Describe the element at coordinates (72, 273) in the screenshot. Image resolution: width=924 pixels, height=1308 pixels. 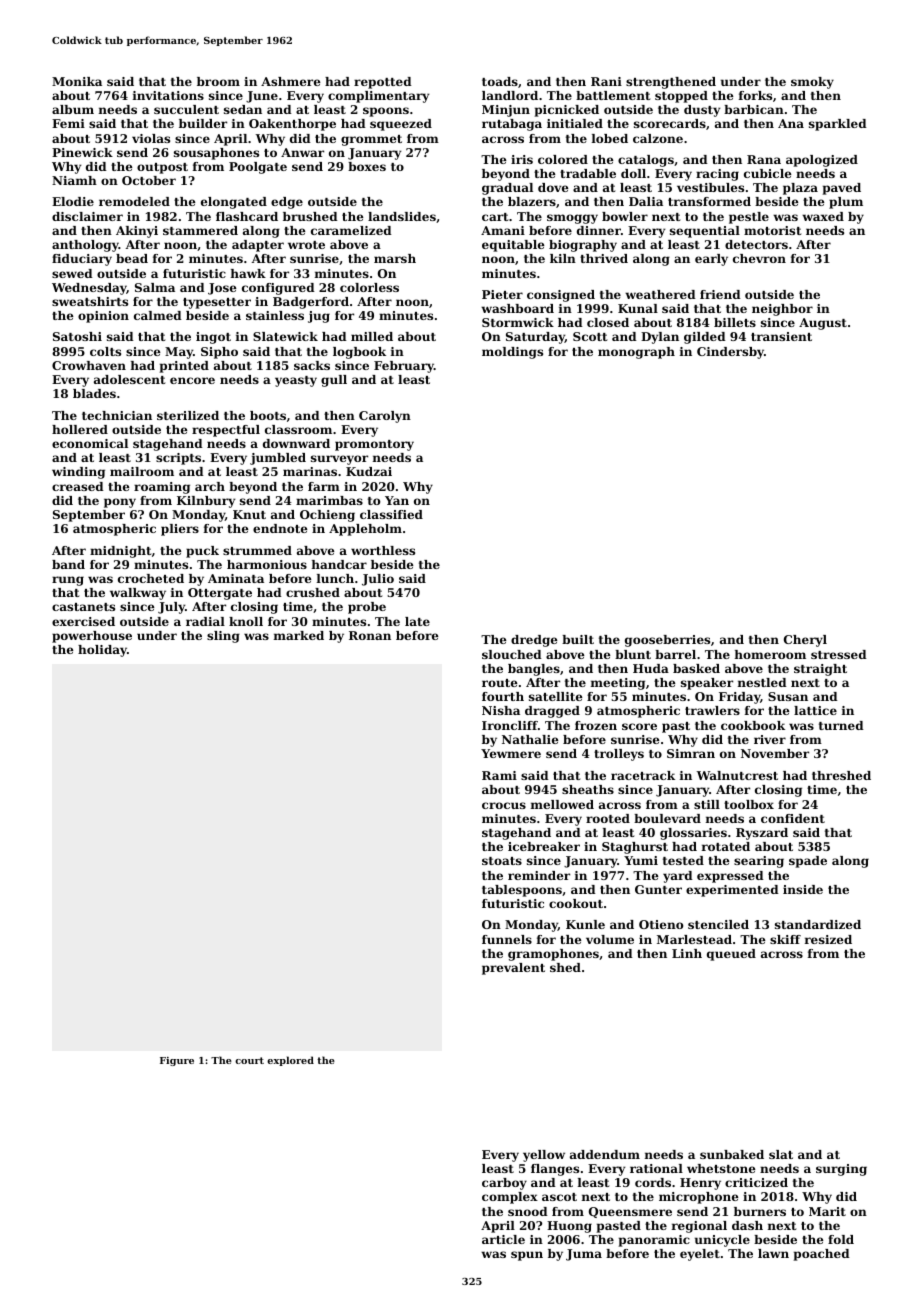
I see `sewed` at that location.
